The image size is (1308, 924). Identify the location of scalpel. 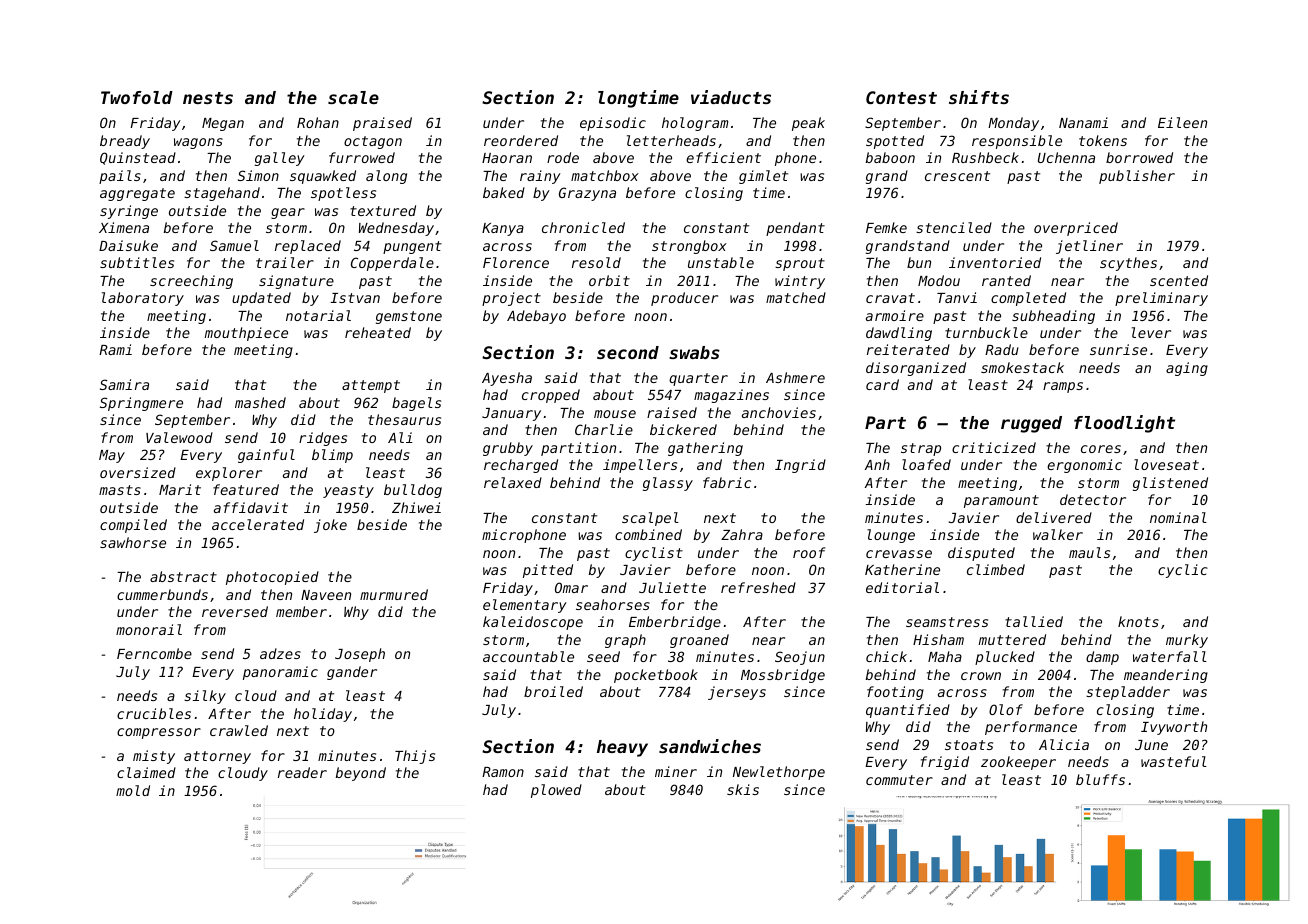
(650, 519).
